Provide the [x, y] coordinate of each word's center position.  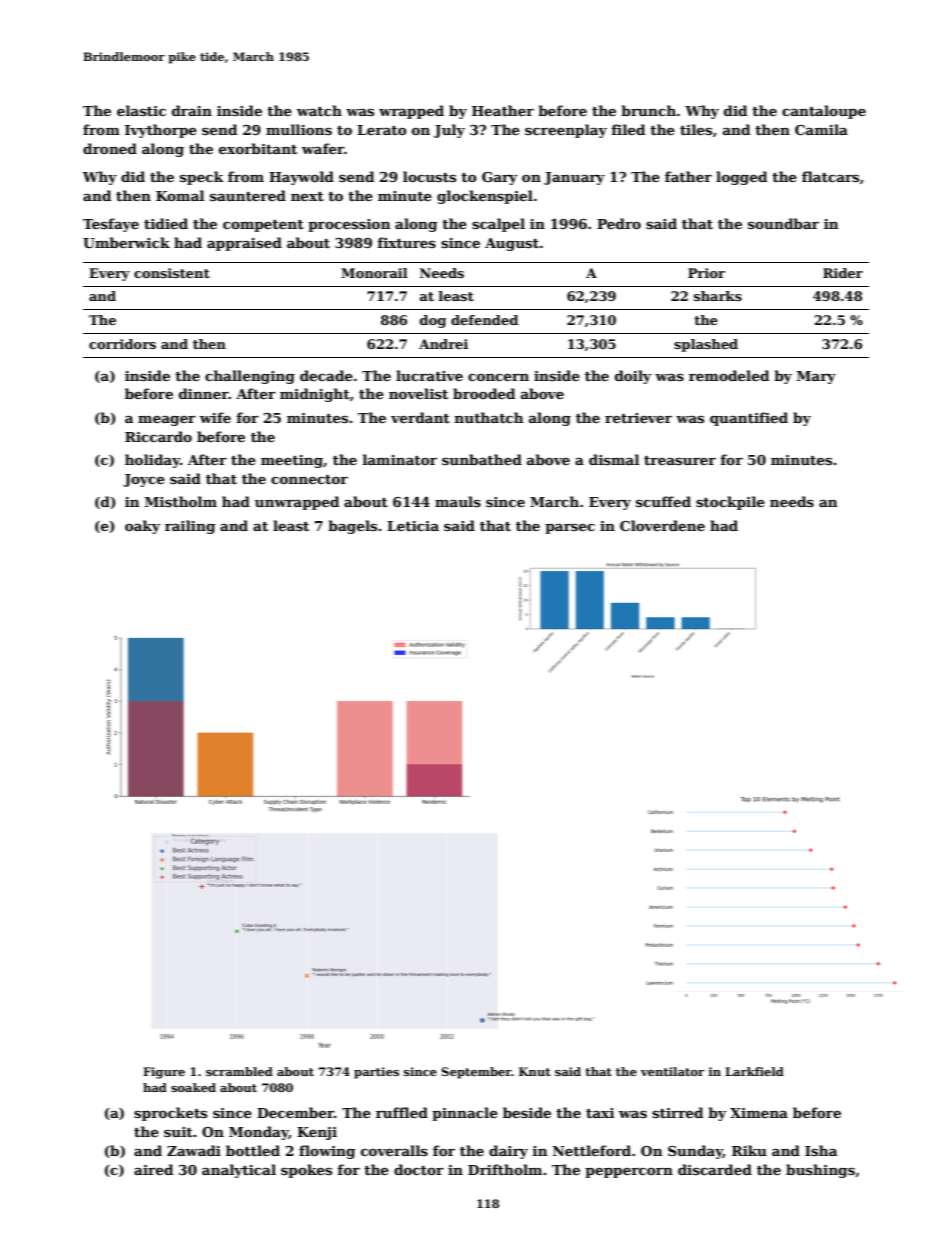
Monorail [374, 273]
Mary [816, 377]
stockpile [730, 503]
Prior [706, 273]
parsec [570, 529]
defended [484, 320]
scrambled [239, 1071]
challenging [250, 377]
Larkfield [754, 1071]
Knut [535, 1071]
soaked [193, 1087]
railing [190, 527]
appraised [244, 244]
